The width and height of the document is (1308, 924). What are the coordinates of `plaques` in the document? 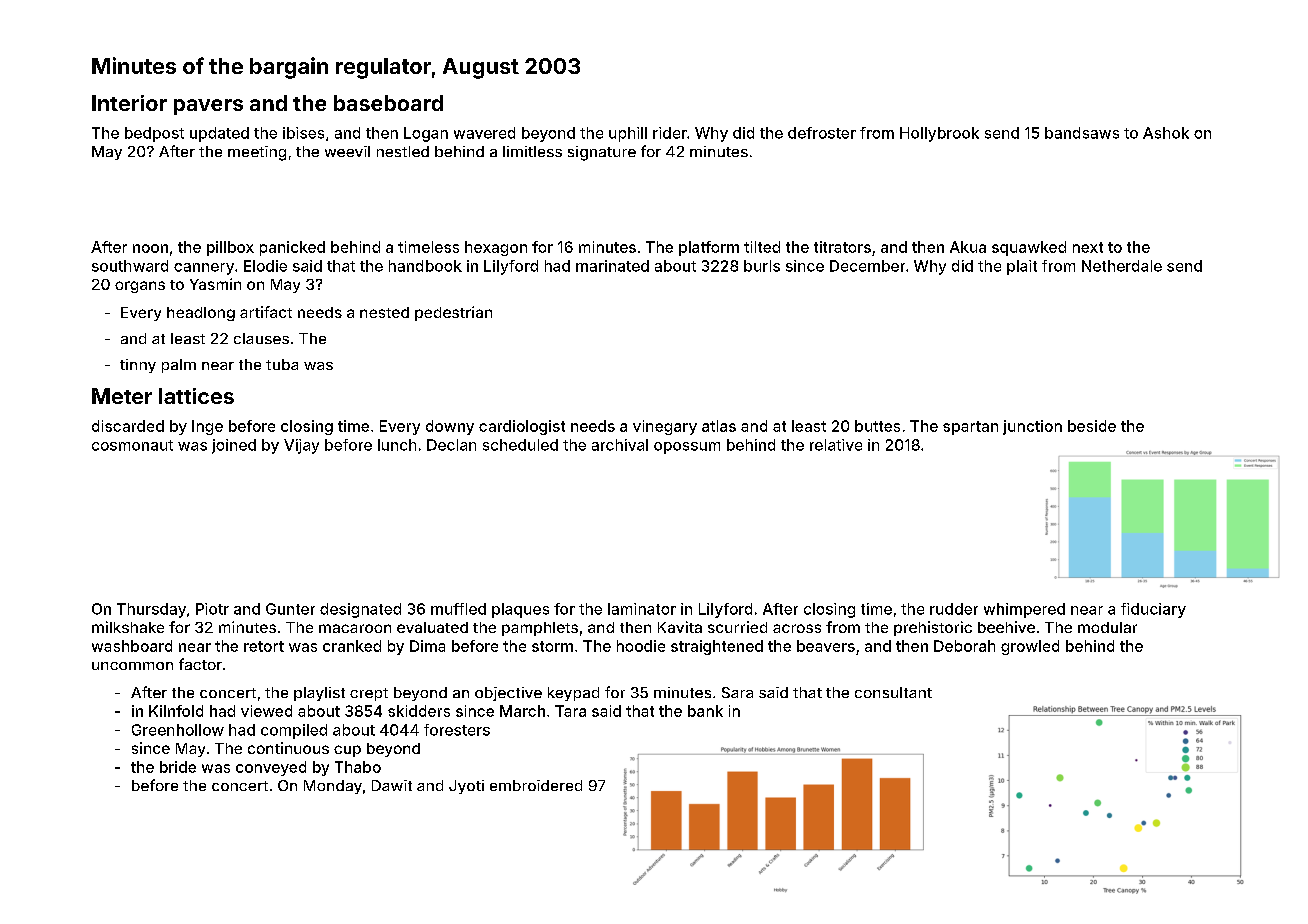 It's located at (520, 610).
